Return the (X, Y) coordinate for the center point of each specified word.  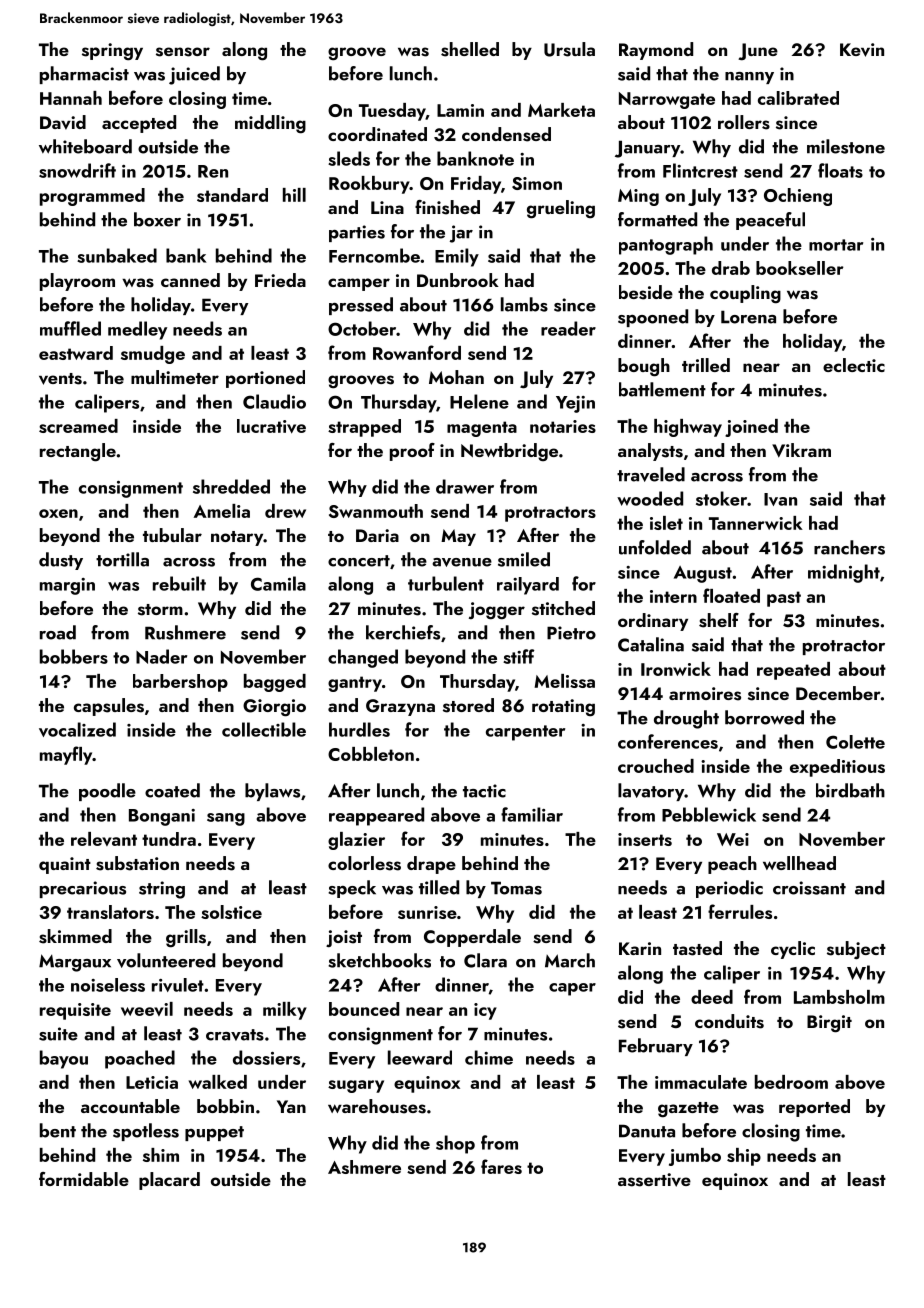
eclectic (854, 365)
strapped (364, 428)
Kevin (862, 50)
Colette (855, 742)
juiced (194, 75)
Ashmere (364, 1167)
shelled (470, 49)
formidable (84, 1179)
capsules (109, 707)
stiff (519, 656)
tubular (172, 535)
